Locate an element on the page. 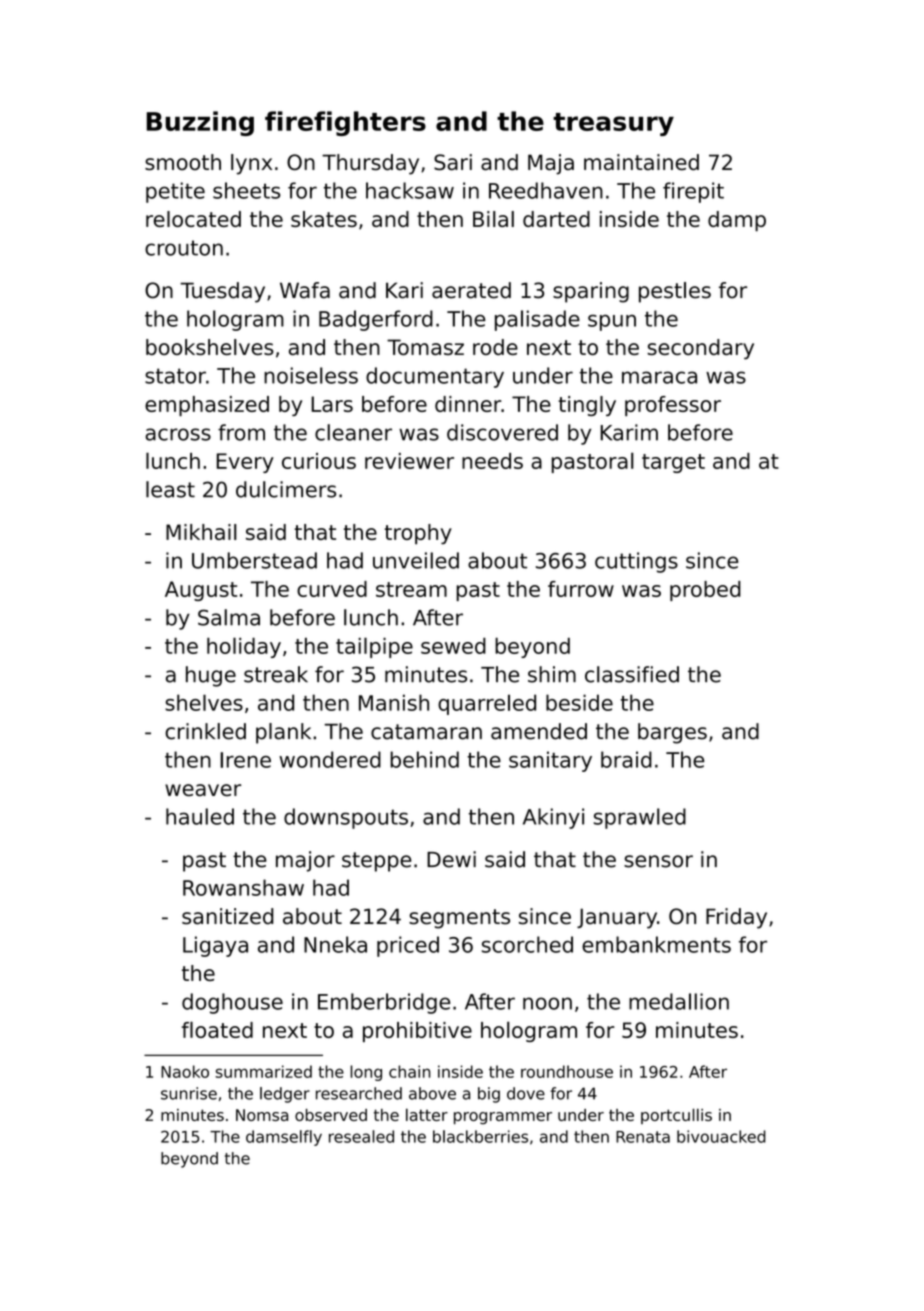 The height and width of the document is (1311, 924). sunrise is located at coordinates (189, 1093).
